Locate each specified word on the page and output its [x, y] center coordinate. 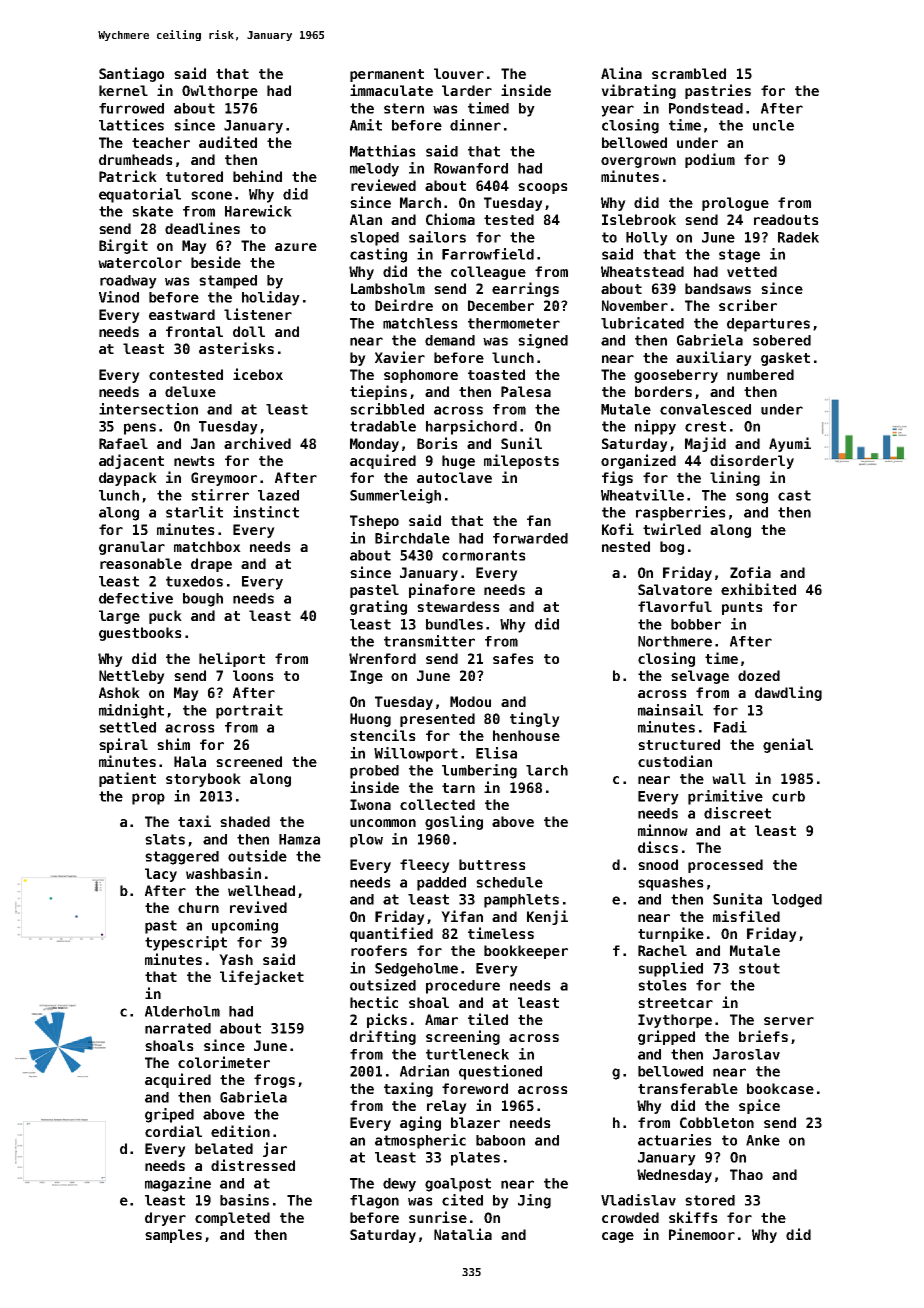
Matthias [383, 151]
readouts [786, 219]
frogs [274, 1081]
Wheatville [642, 495]
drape [211, 565]
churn [198, 907]
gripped [666, 1037]
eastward [182, 314]
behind [257, 176]
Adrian [424, 1071]
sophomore [421, 376]
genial [788, 745]
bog [672, 548]
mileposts [521, 461]
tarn [458, 788]
